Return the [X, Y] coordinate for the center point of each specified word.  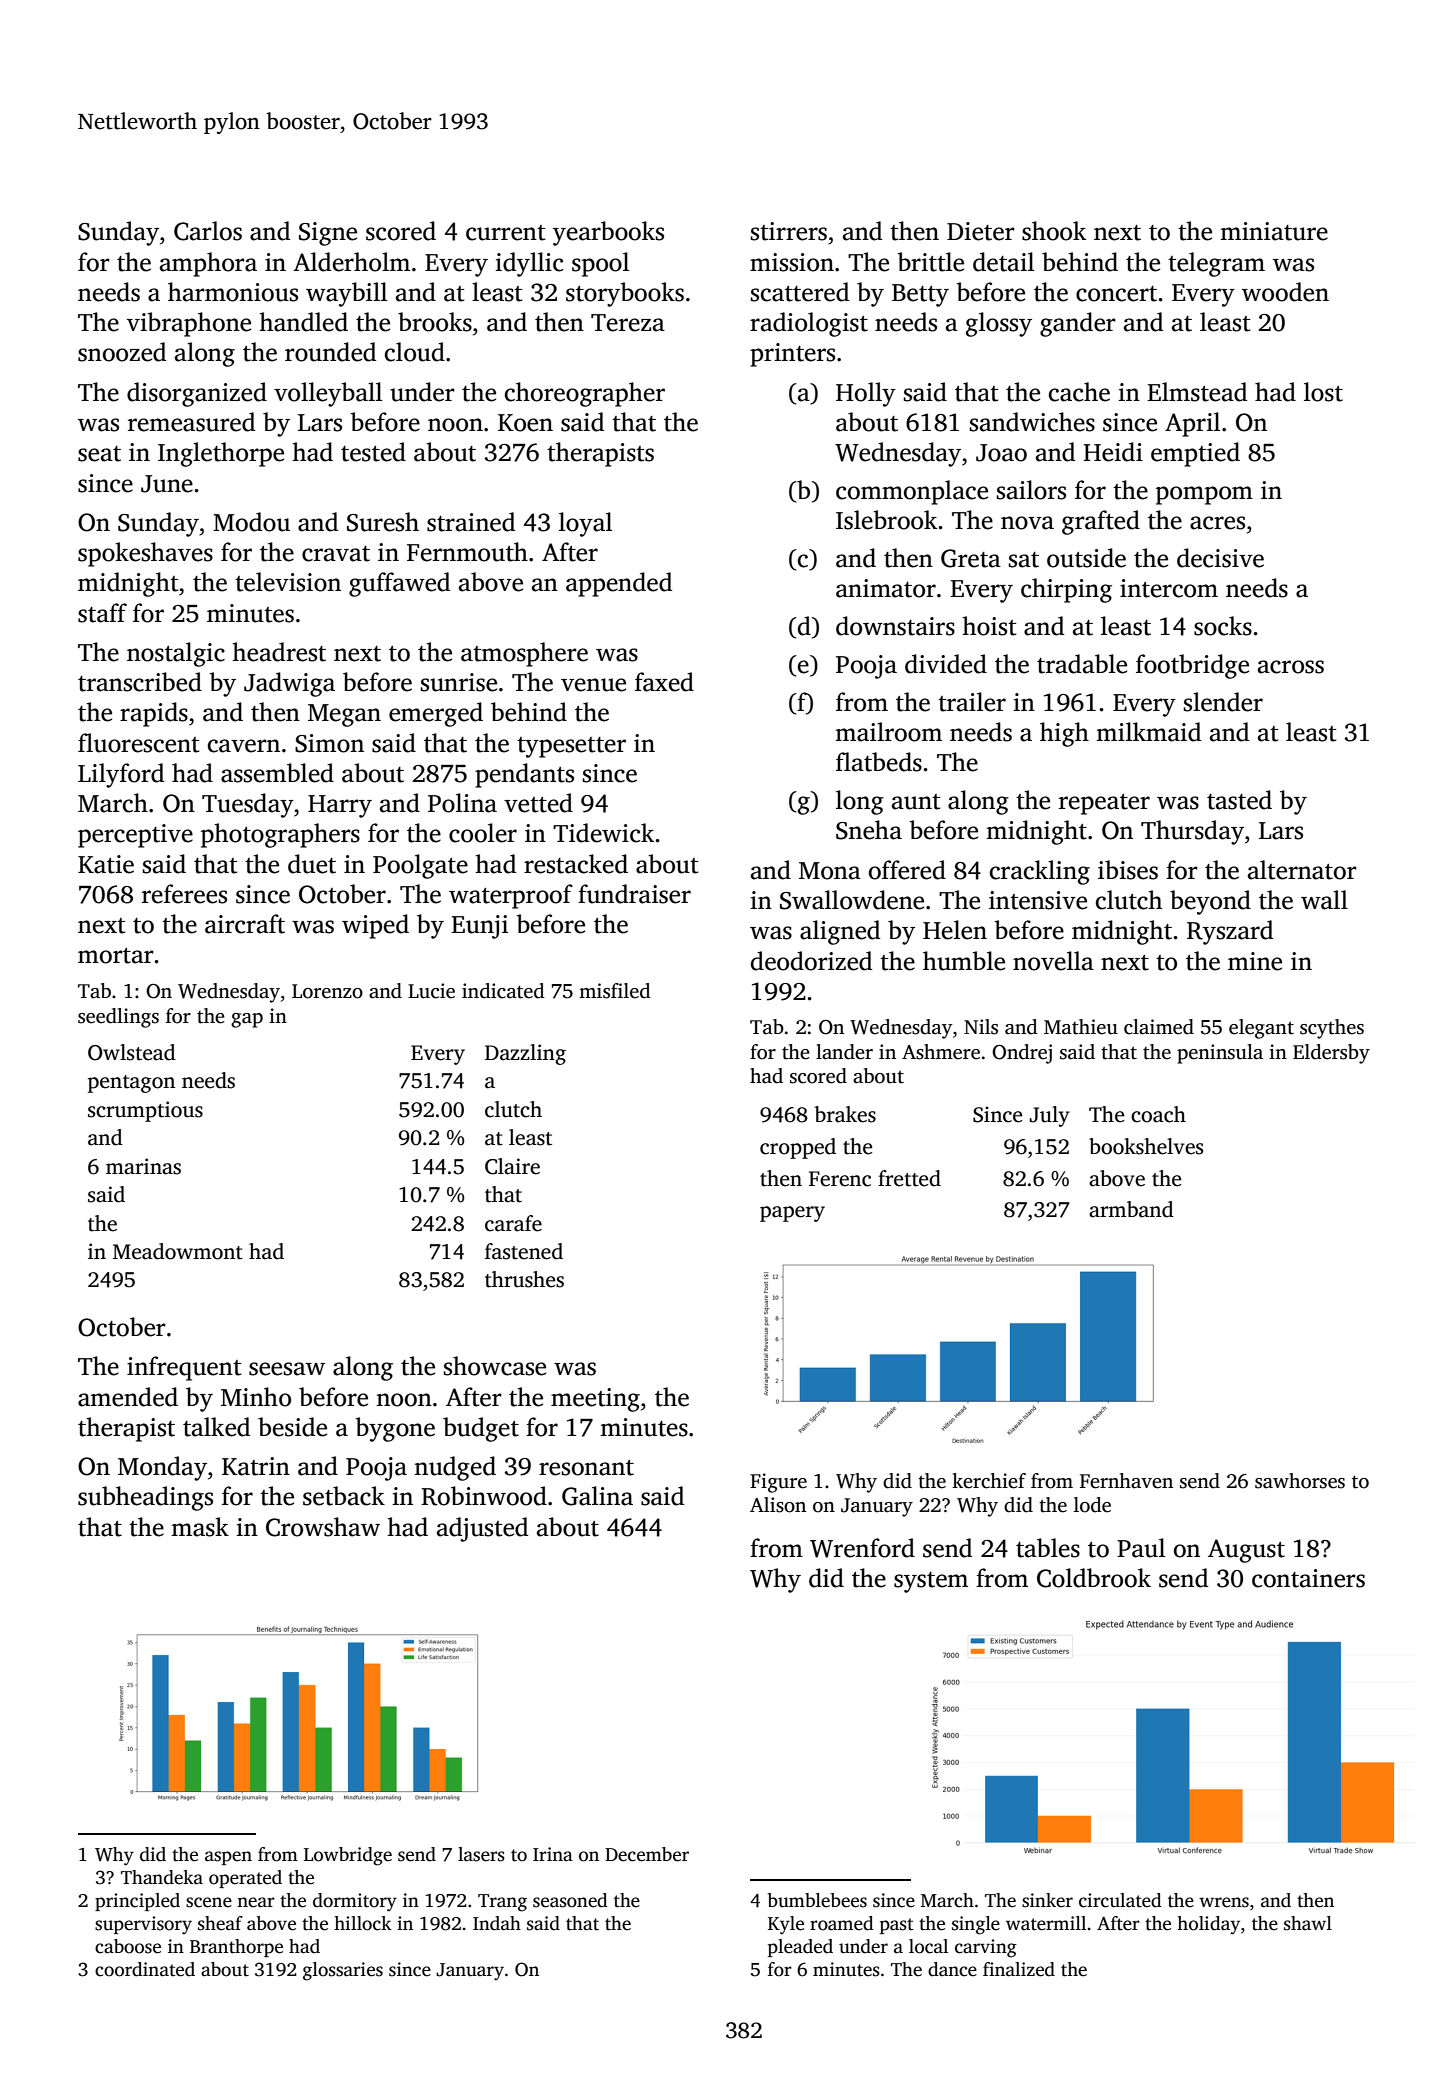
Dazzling [525, 1054]
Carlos [208, 231]
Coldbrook [1094, 1578]
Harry [340, 806]
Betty [920, 295]
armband [1131, 1209]
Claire [512, 1166]
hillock [363, 1923]
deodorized [811, 961]
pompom [1204, 495]
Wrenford [862, 1548]
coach [1158, 1114]
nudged [455, 1468]
